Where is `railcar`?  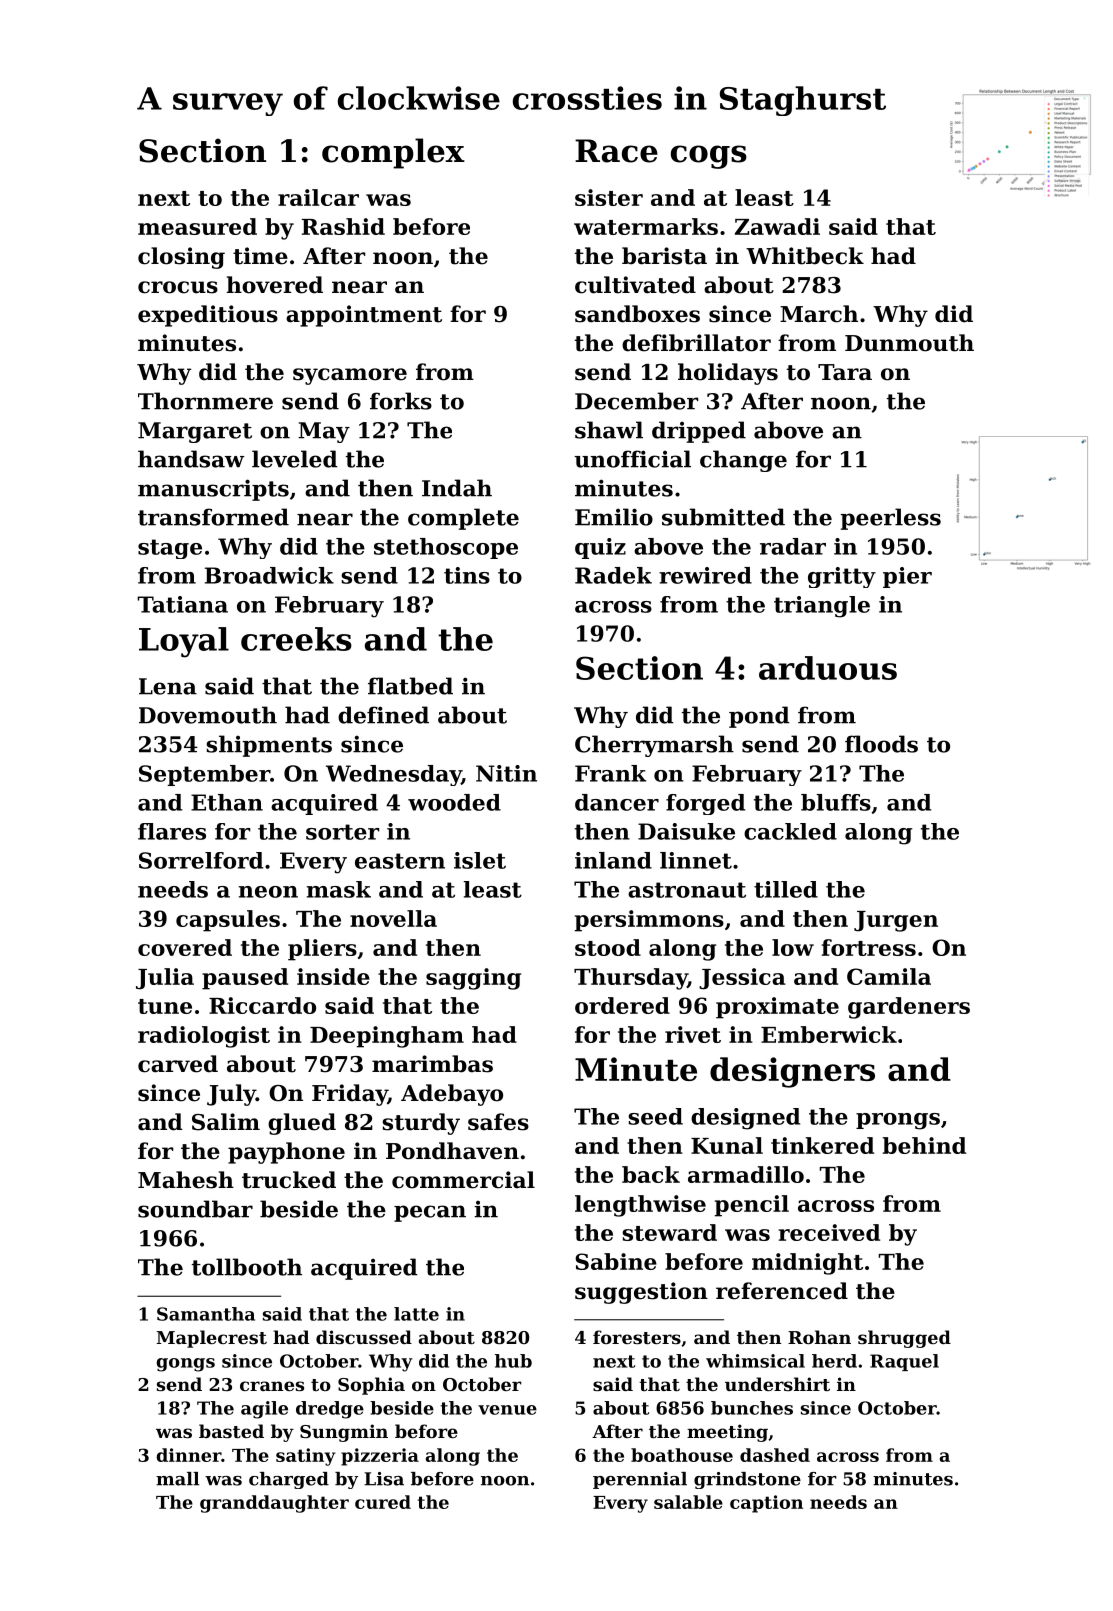
railcar is located at coordinates (318, 197).
